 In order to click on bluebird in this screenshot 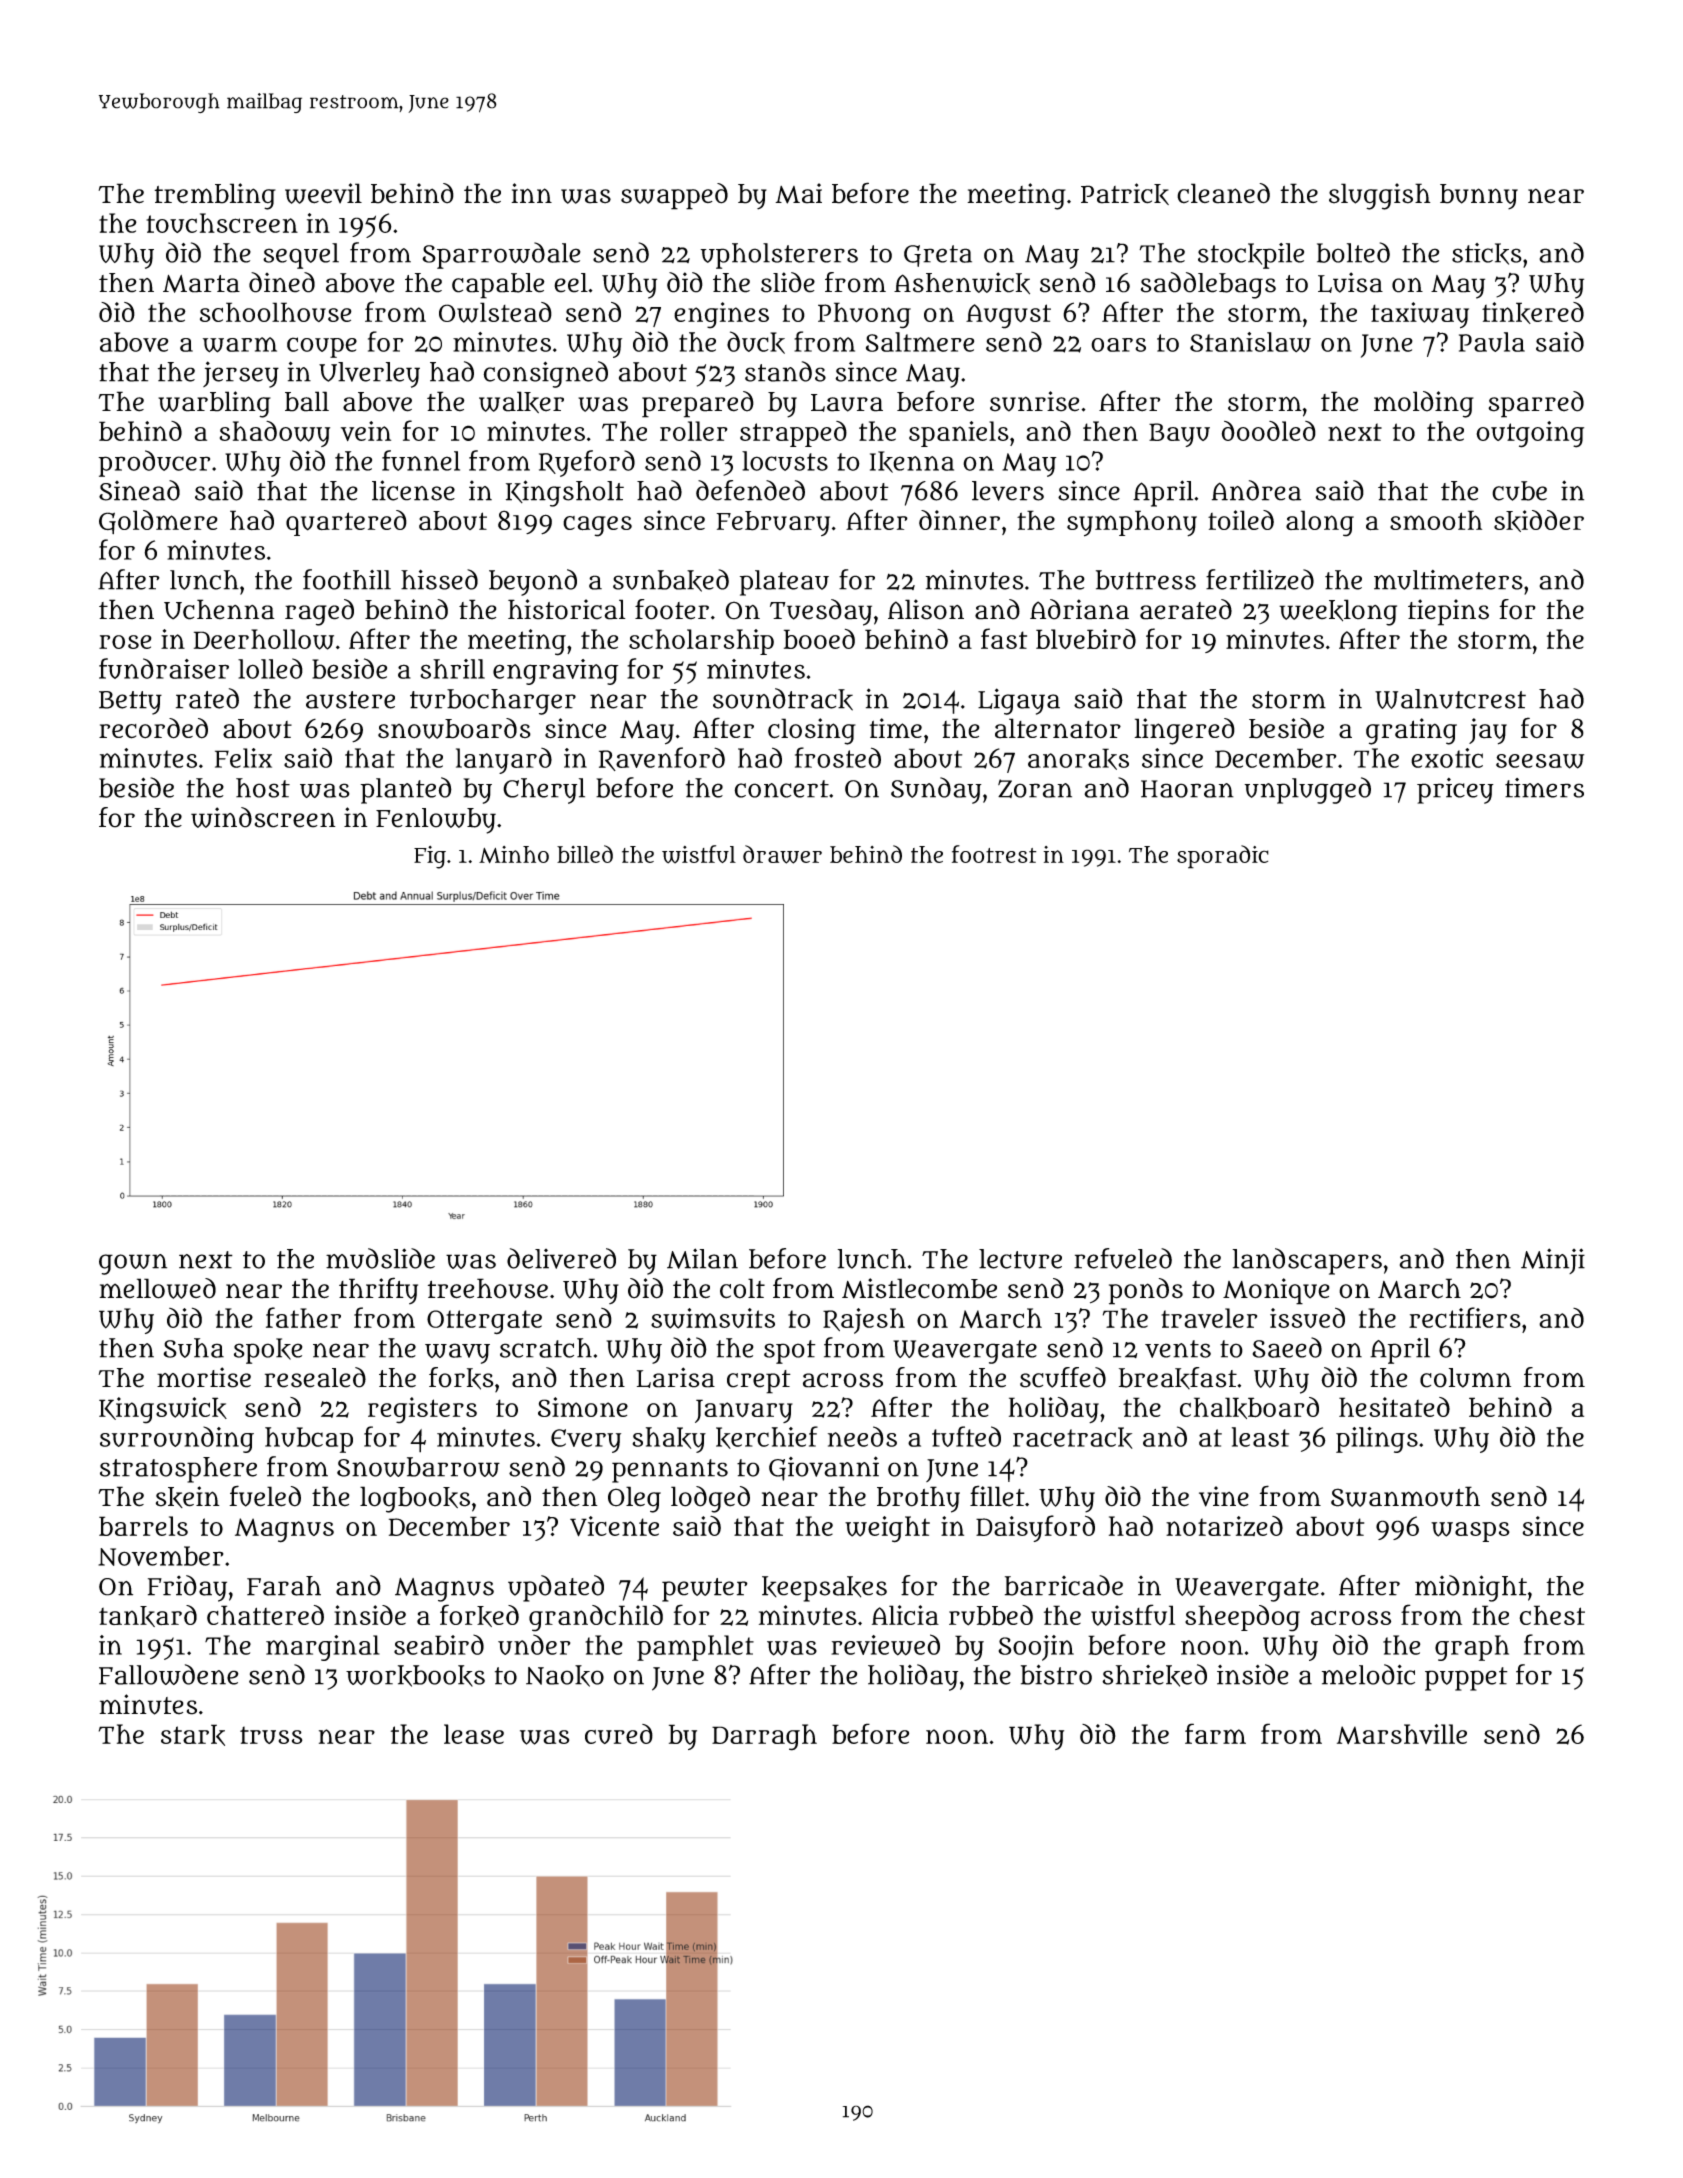, I will do `click(1086, 639)`.
